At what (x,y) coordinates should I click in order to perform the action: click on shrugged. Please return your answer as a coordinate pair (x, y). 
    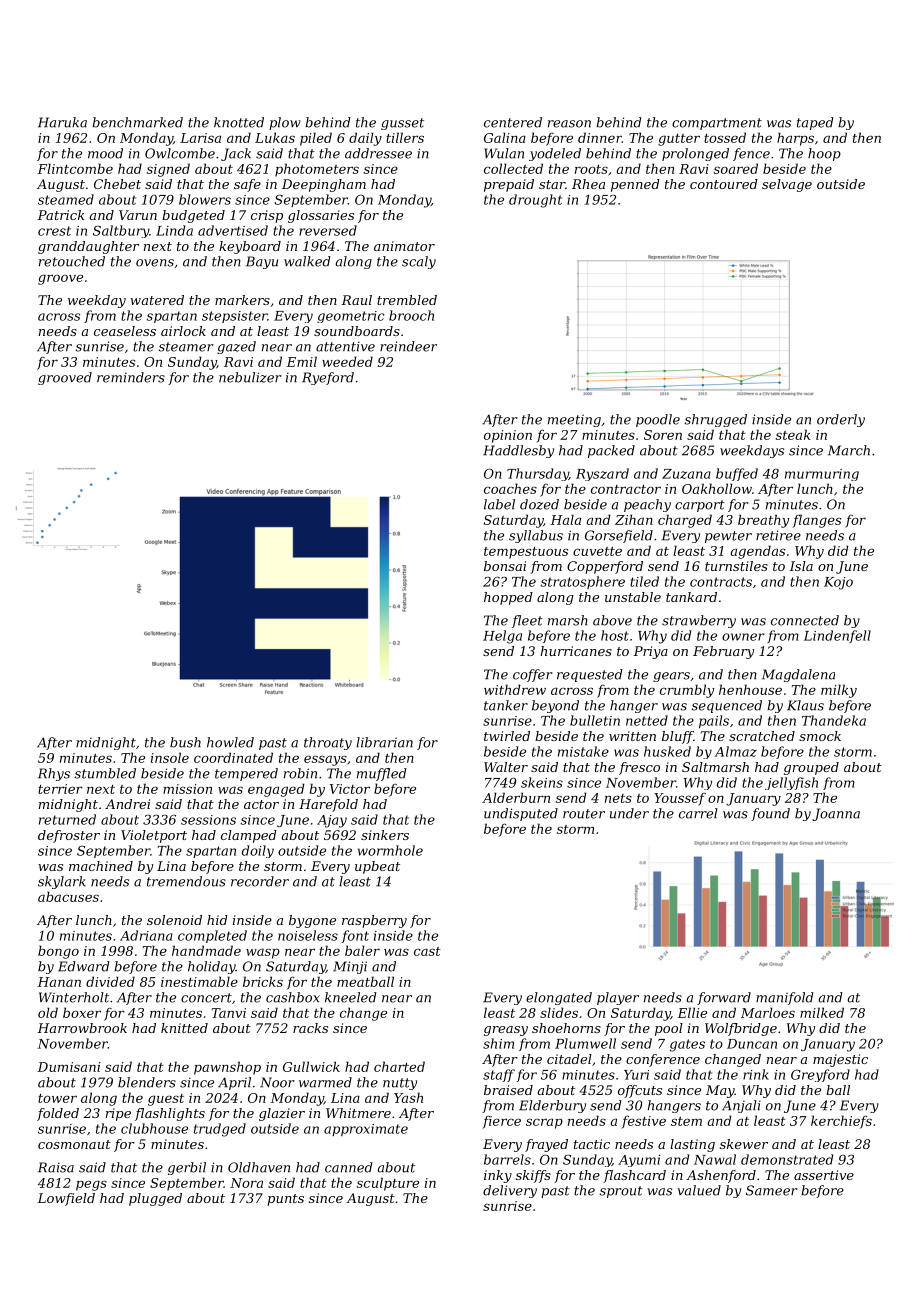
    Looking at the image, I should click on (715, 420).
